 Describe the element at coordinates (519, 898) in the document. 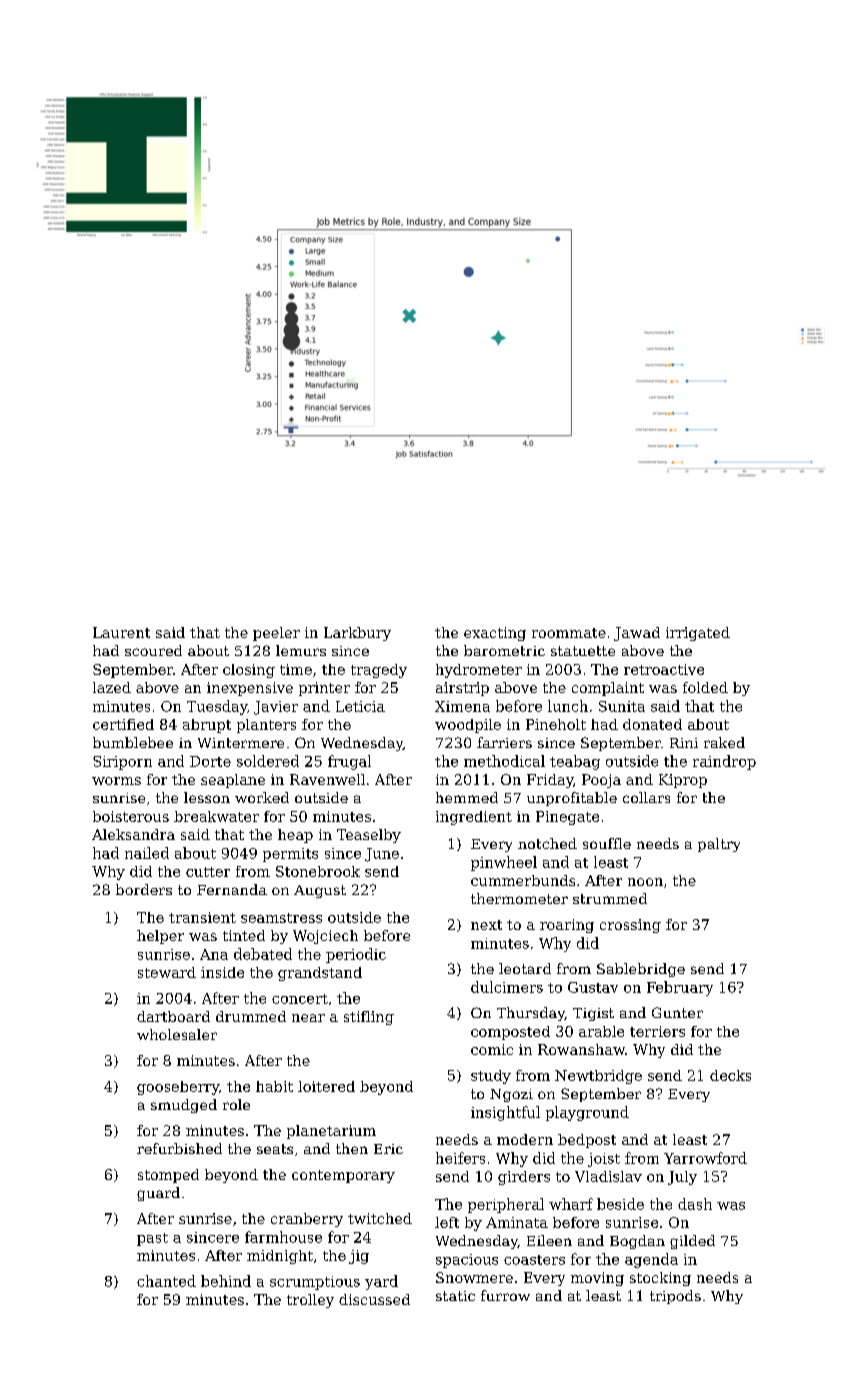

I see `thermometer` at that location.
